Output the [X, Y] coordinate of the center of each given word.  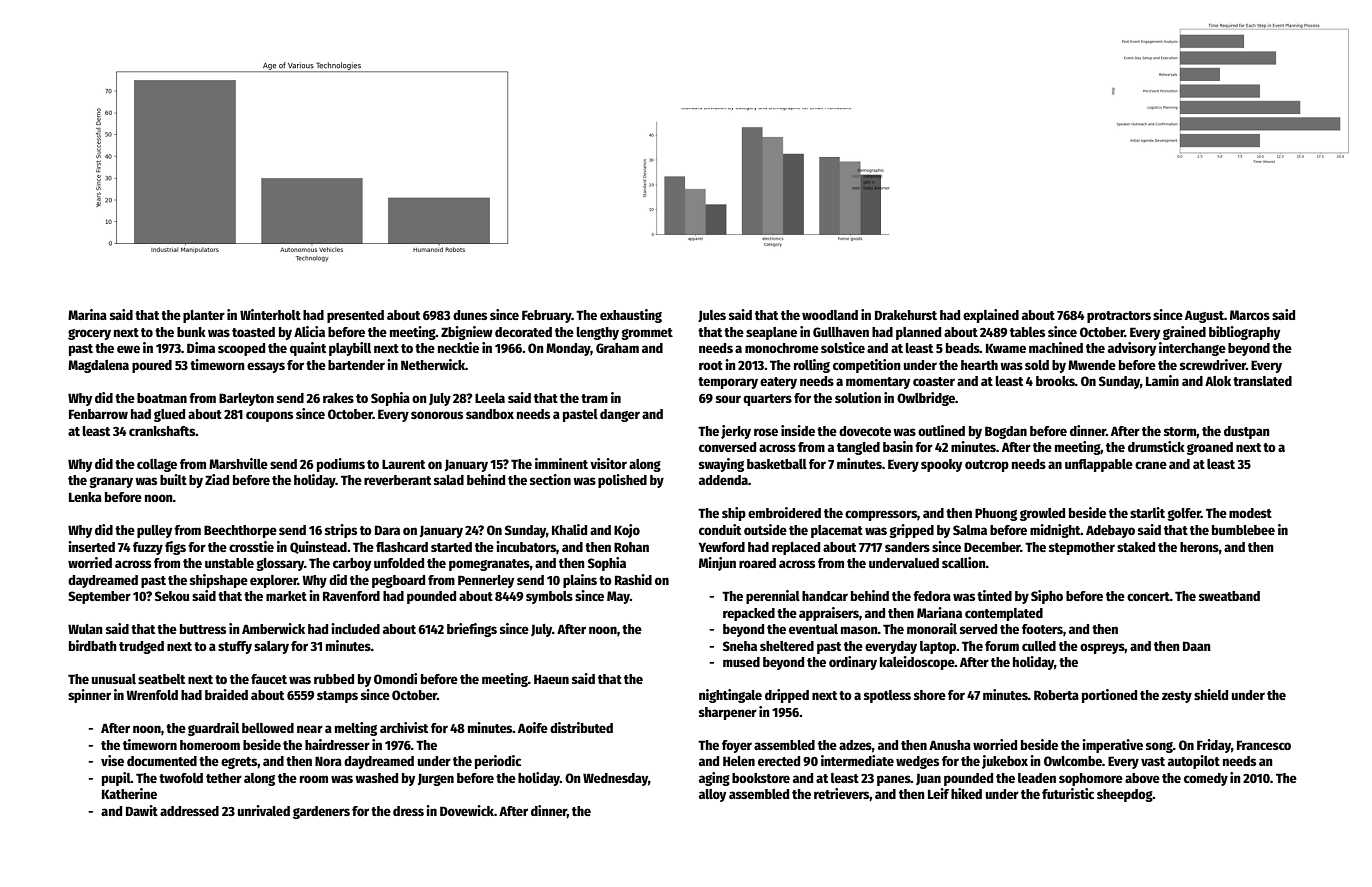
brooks [1055, 381]
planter [204, 316]
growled [1042, 514]
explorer [274, 581]
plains [580, 581]
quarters [767, 400]
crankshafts [162, 431]
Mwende [1092, 365]
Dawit [142, 810]
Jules [712, 316]
